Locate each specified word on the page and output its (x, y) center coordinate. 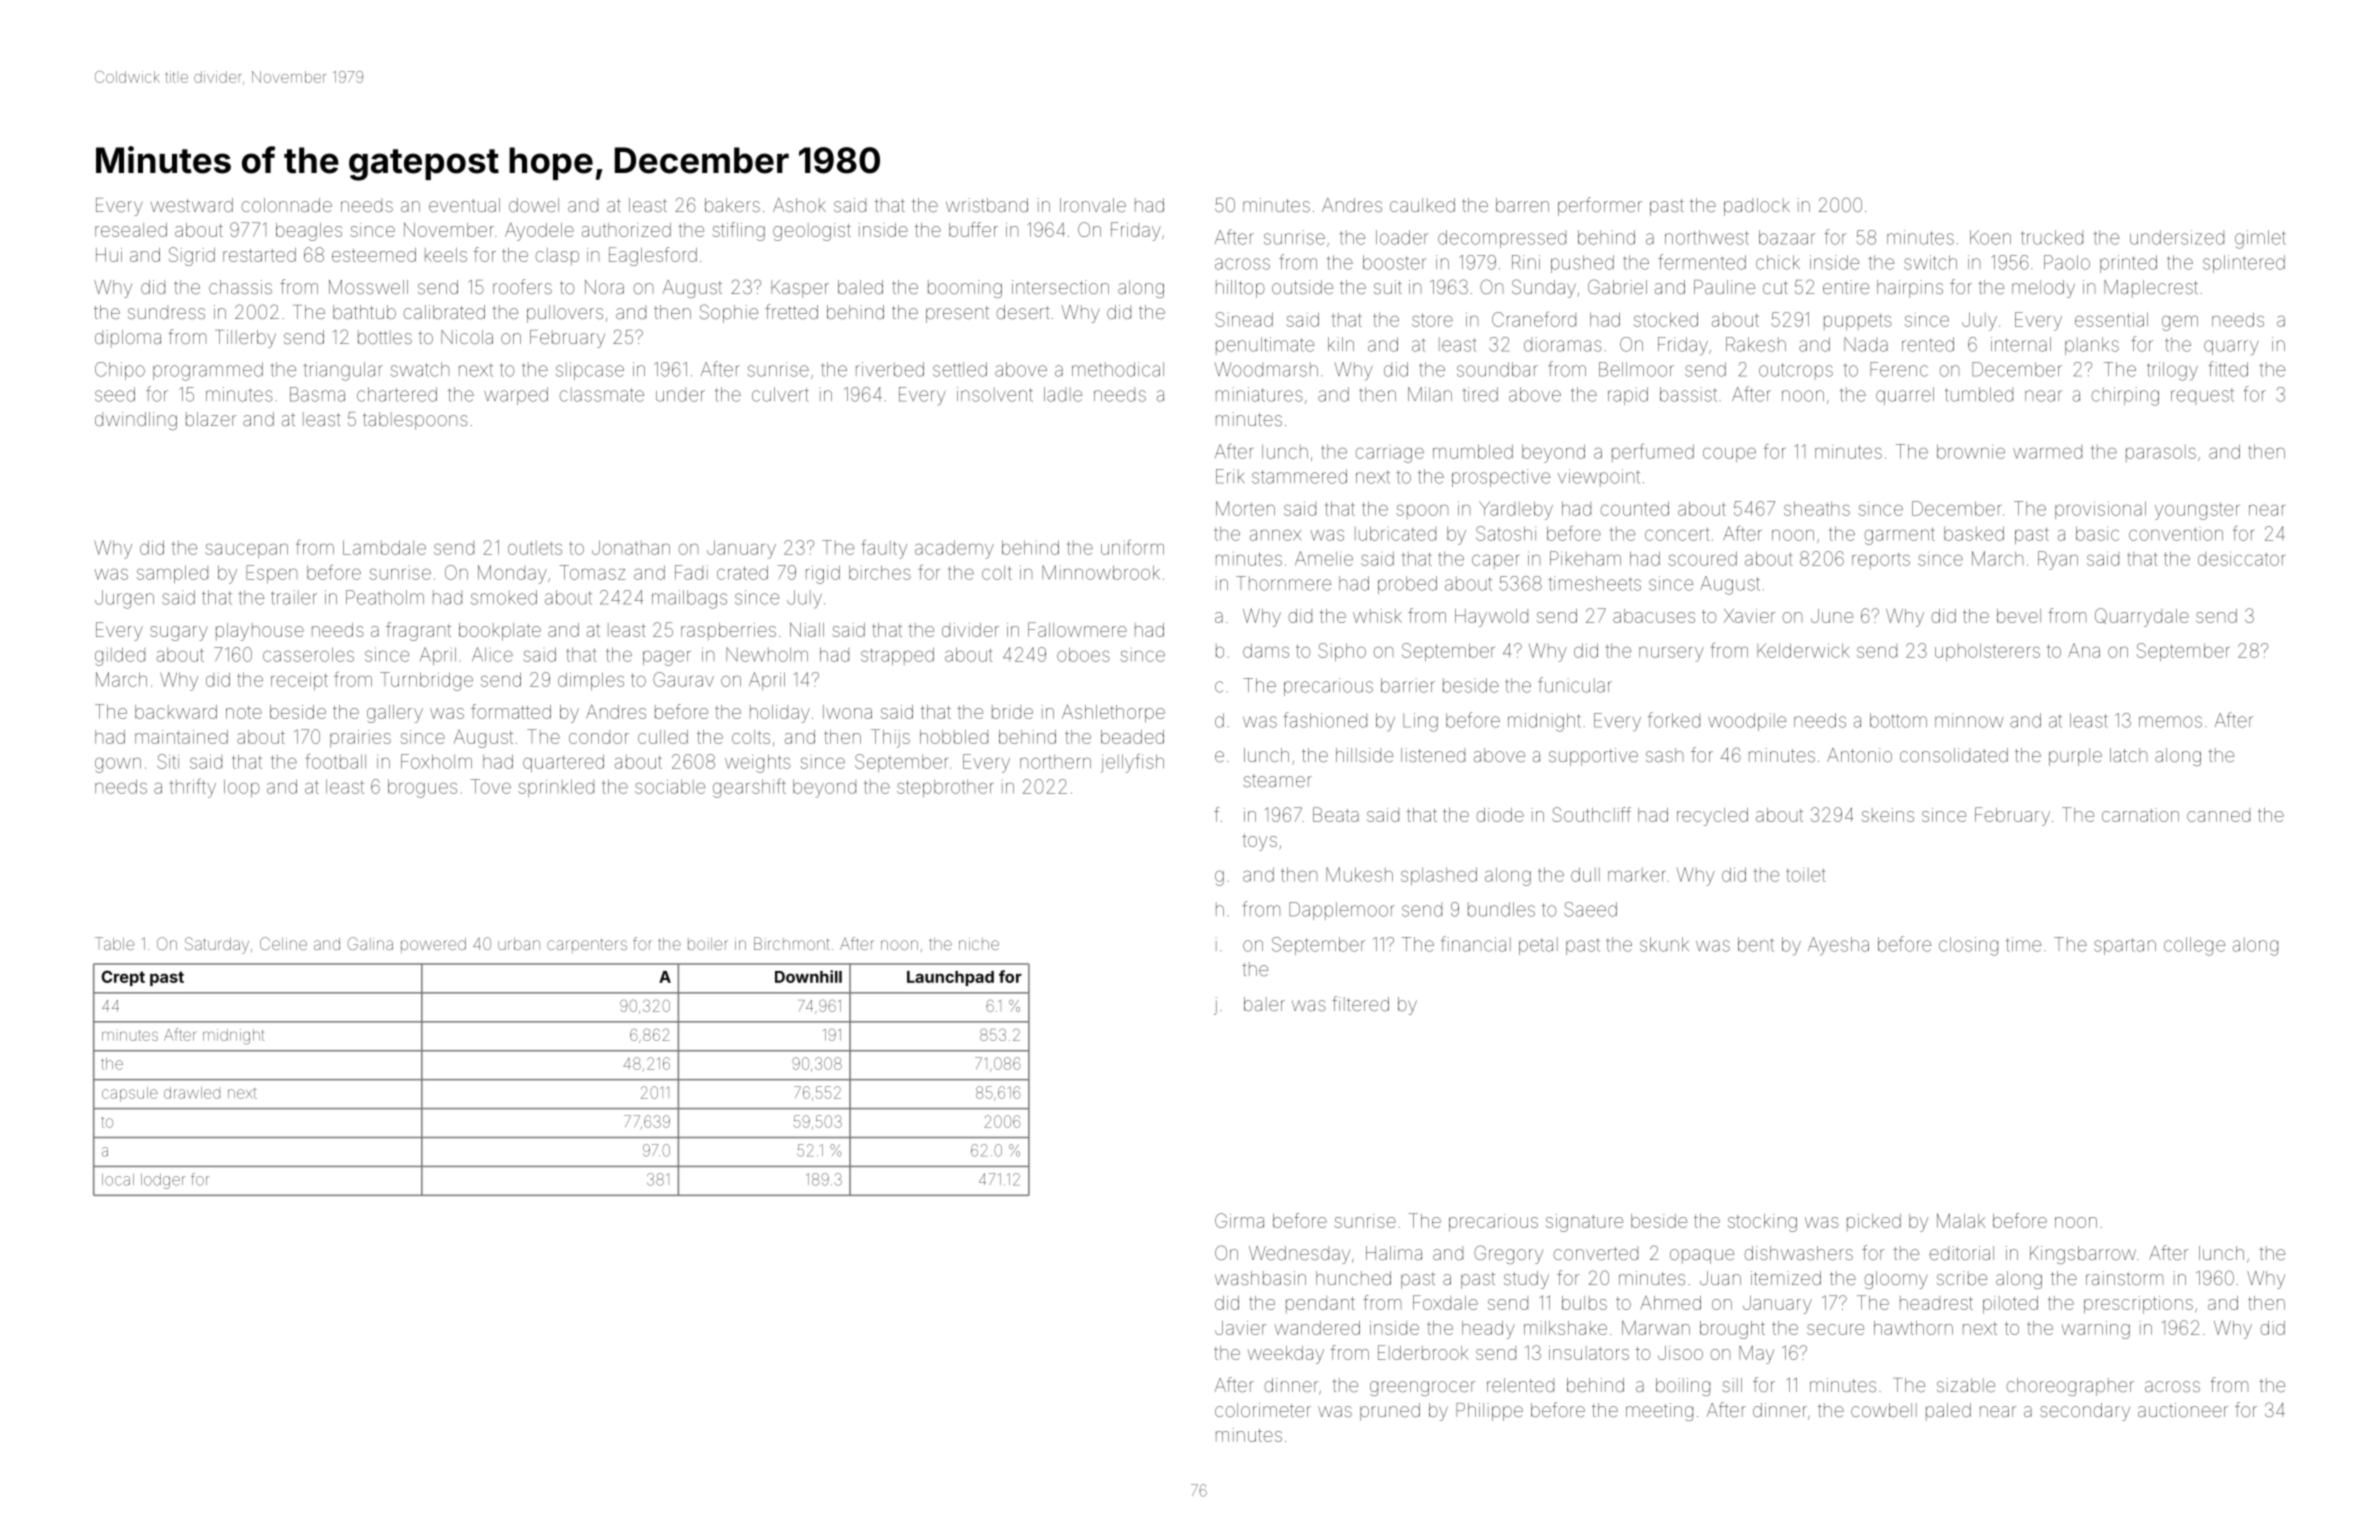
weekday (1286, 1355)
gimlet (2260, 239)
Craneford (1534, 319)
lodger (163, 1181)
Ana (2084, 650)
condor (599, 737)
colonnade (286, 205)
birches (880, 572)
